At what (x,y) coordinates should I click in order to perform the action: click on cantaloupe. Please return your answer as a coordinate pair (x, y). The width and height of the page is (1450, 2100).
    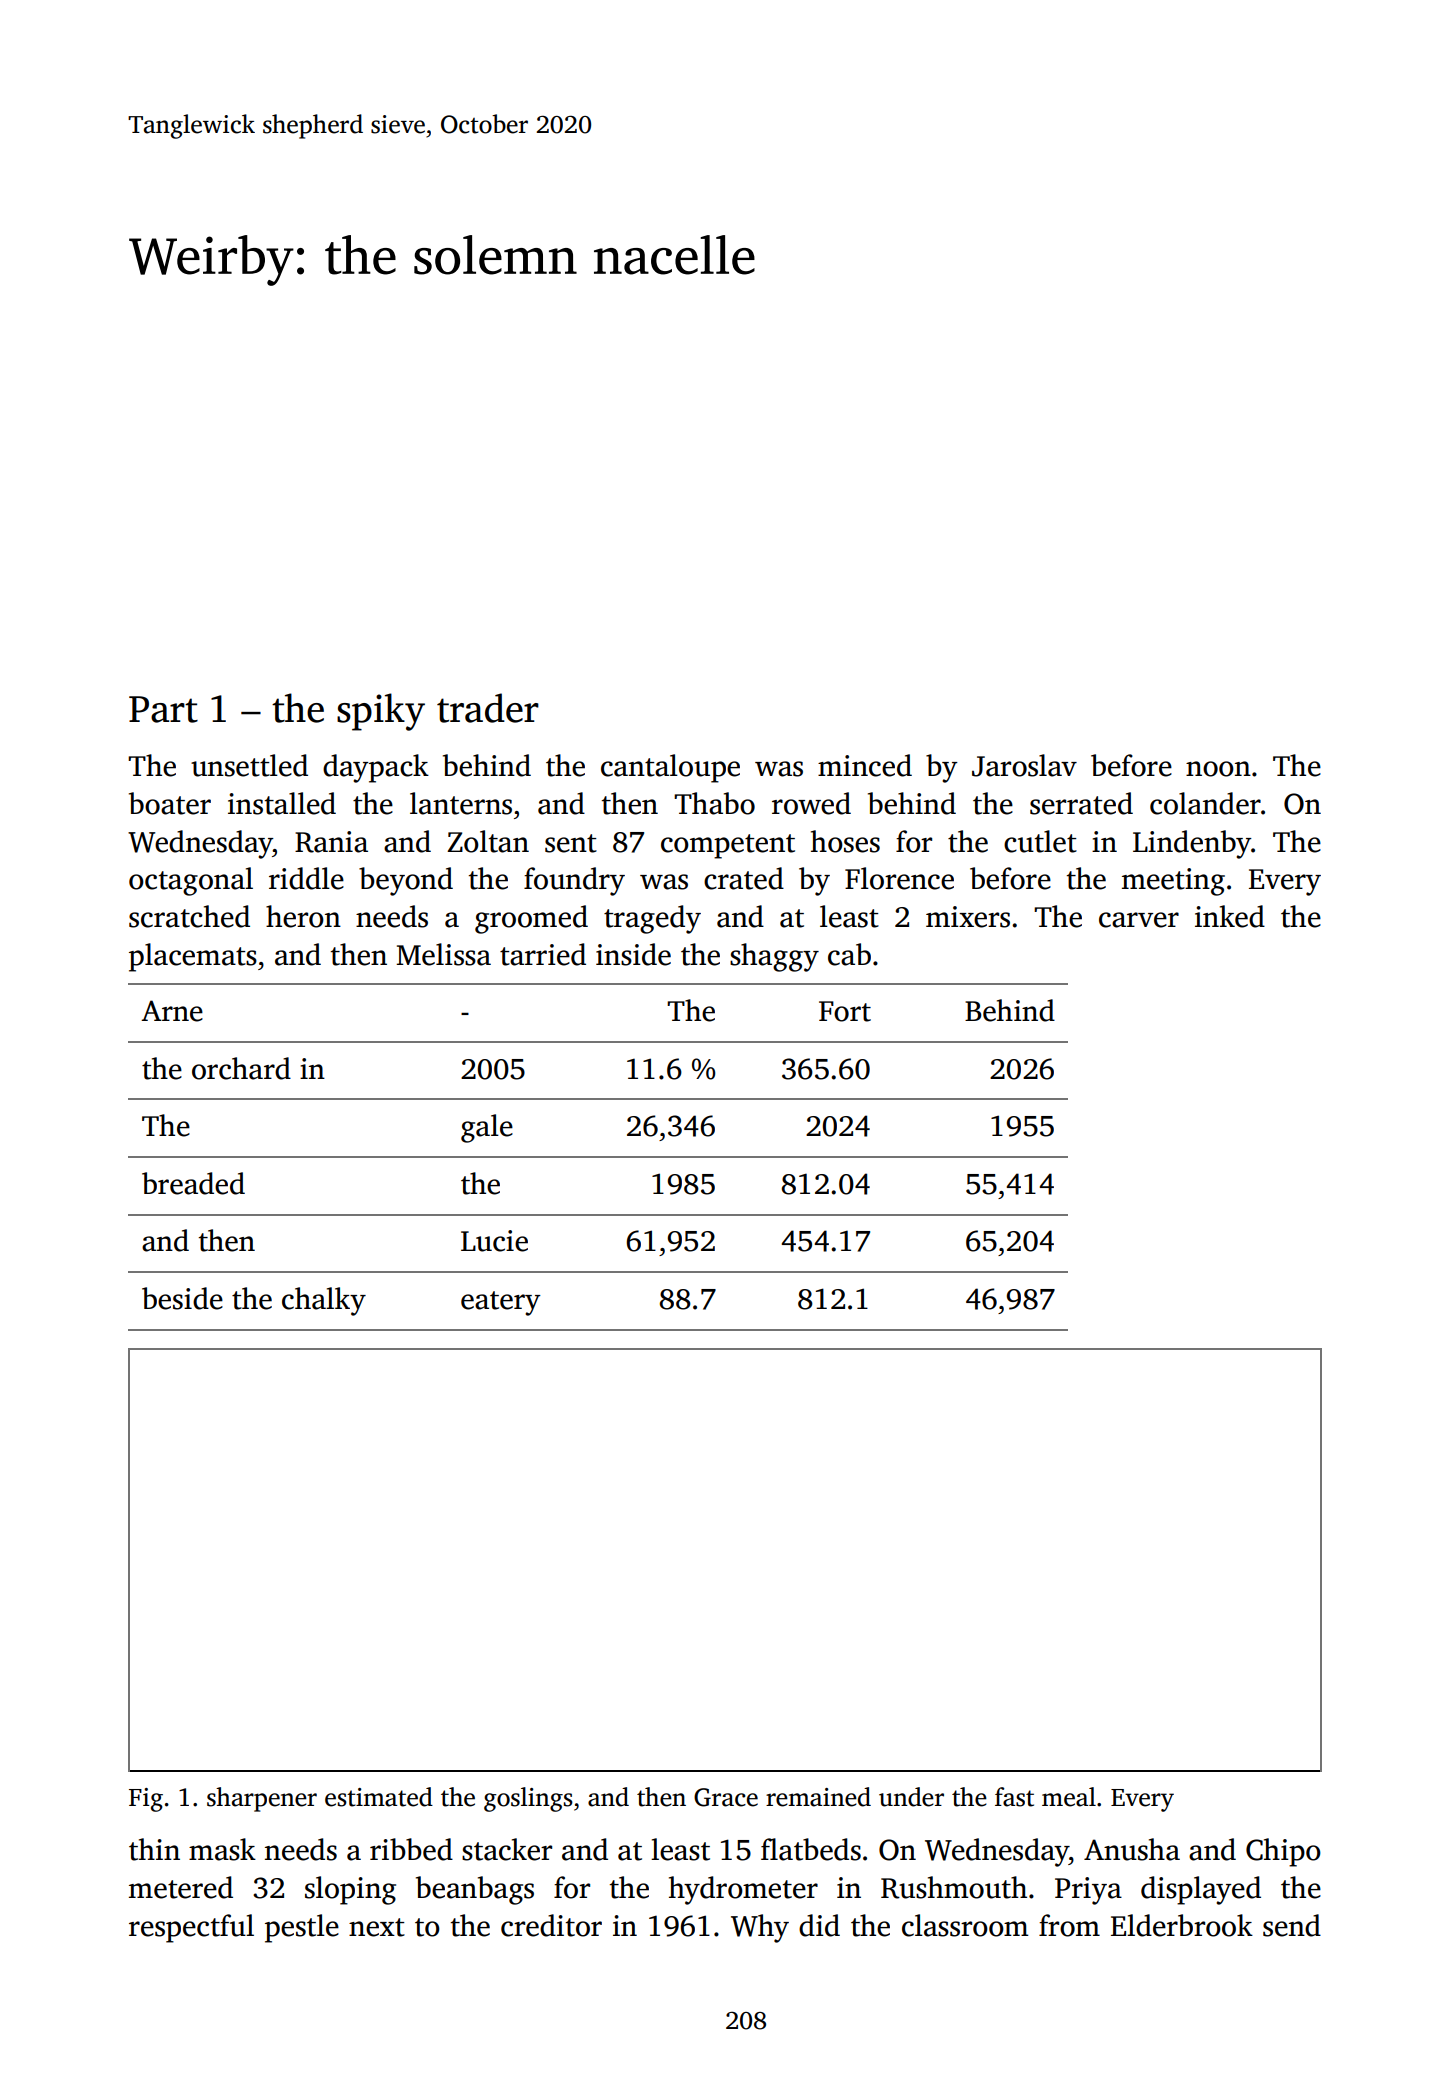
    Looking at the image, I should click on (670, 768).
